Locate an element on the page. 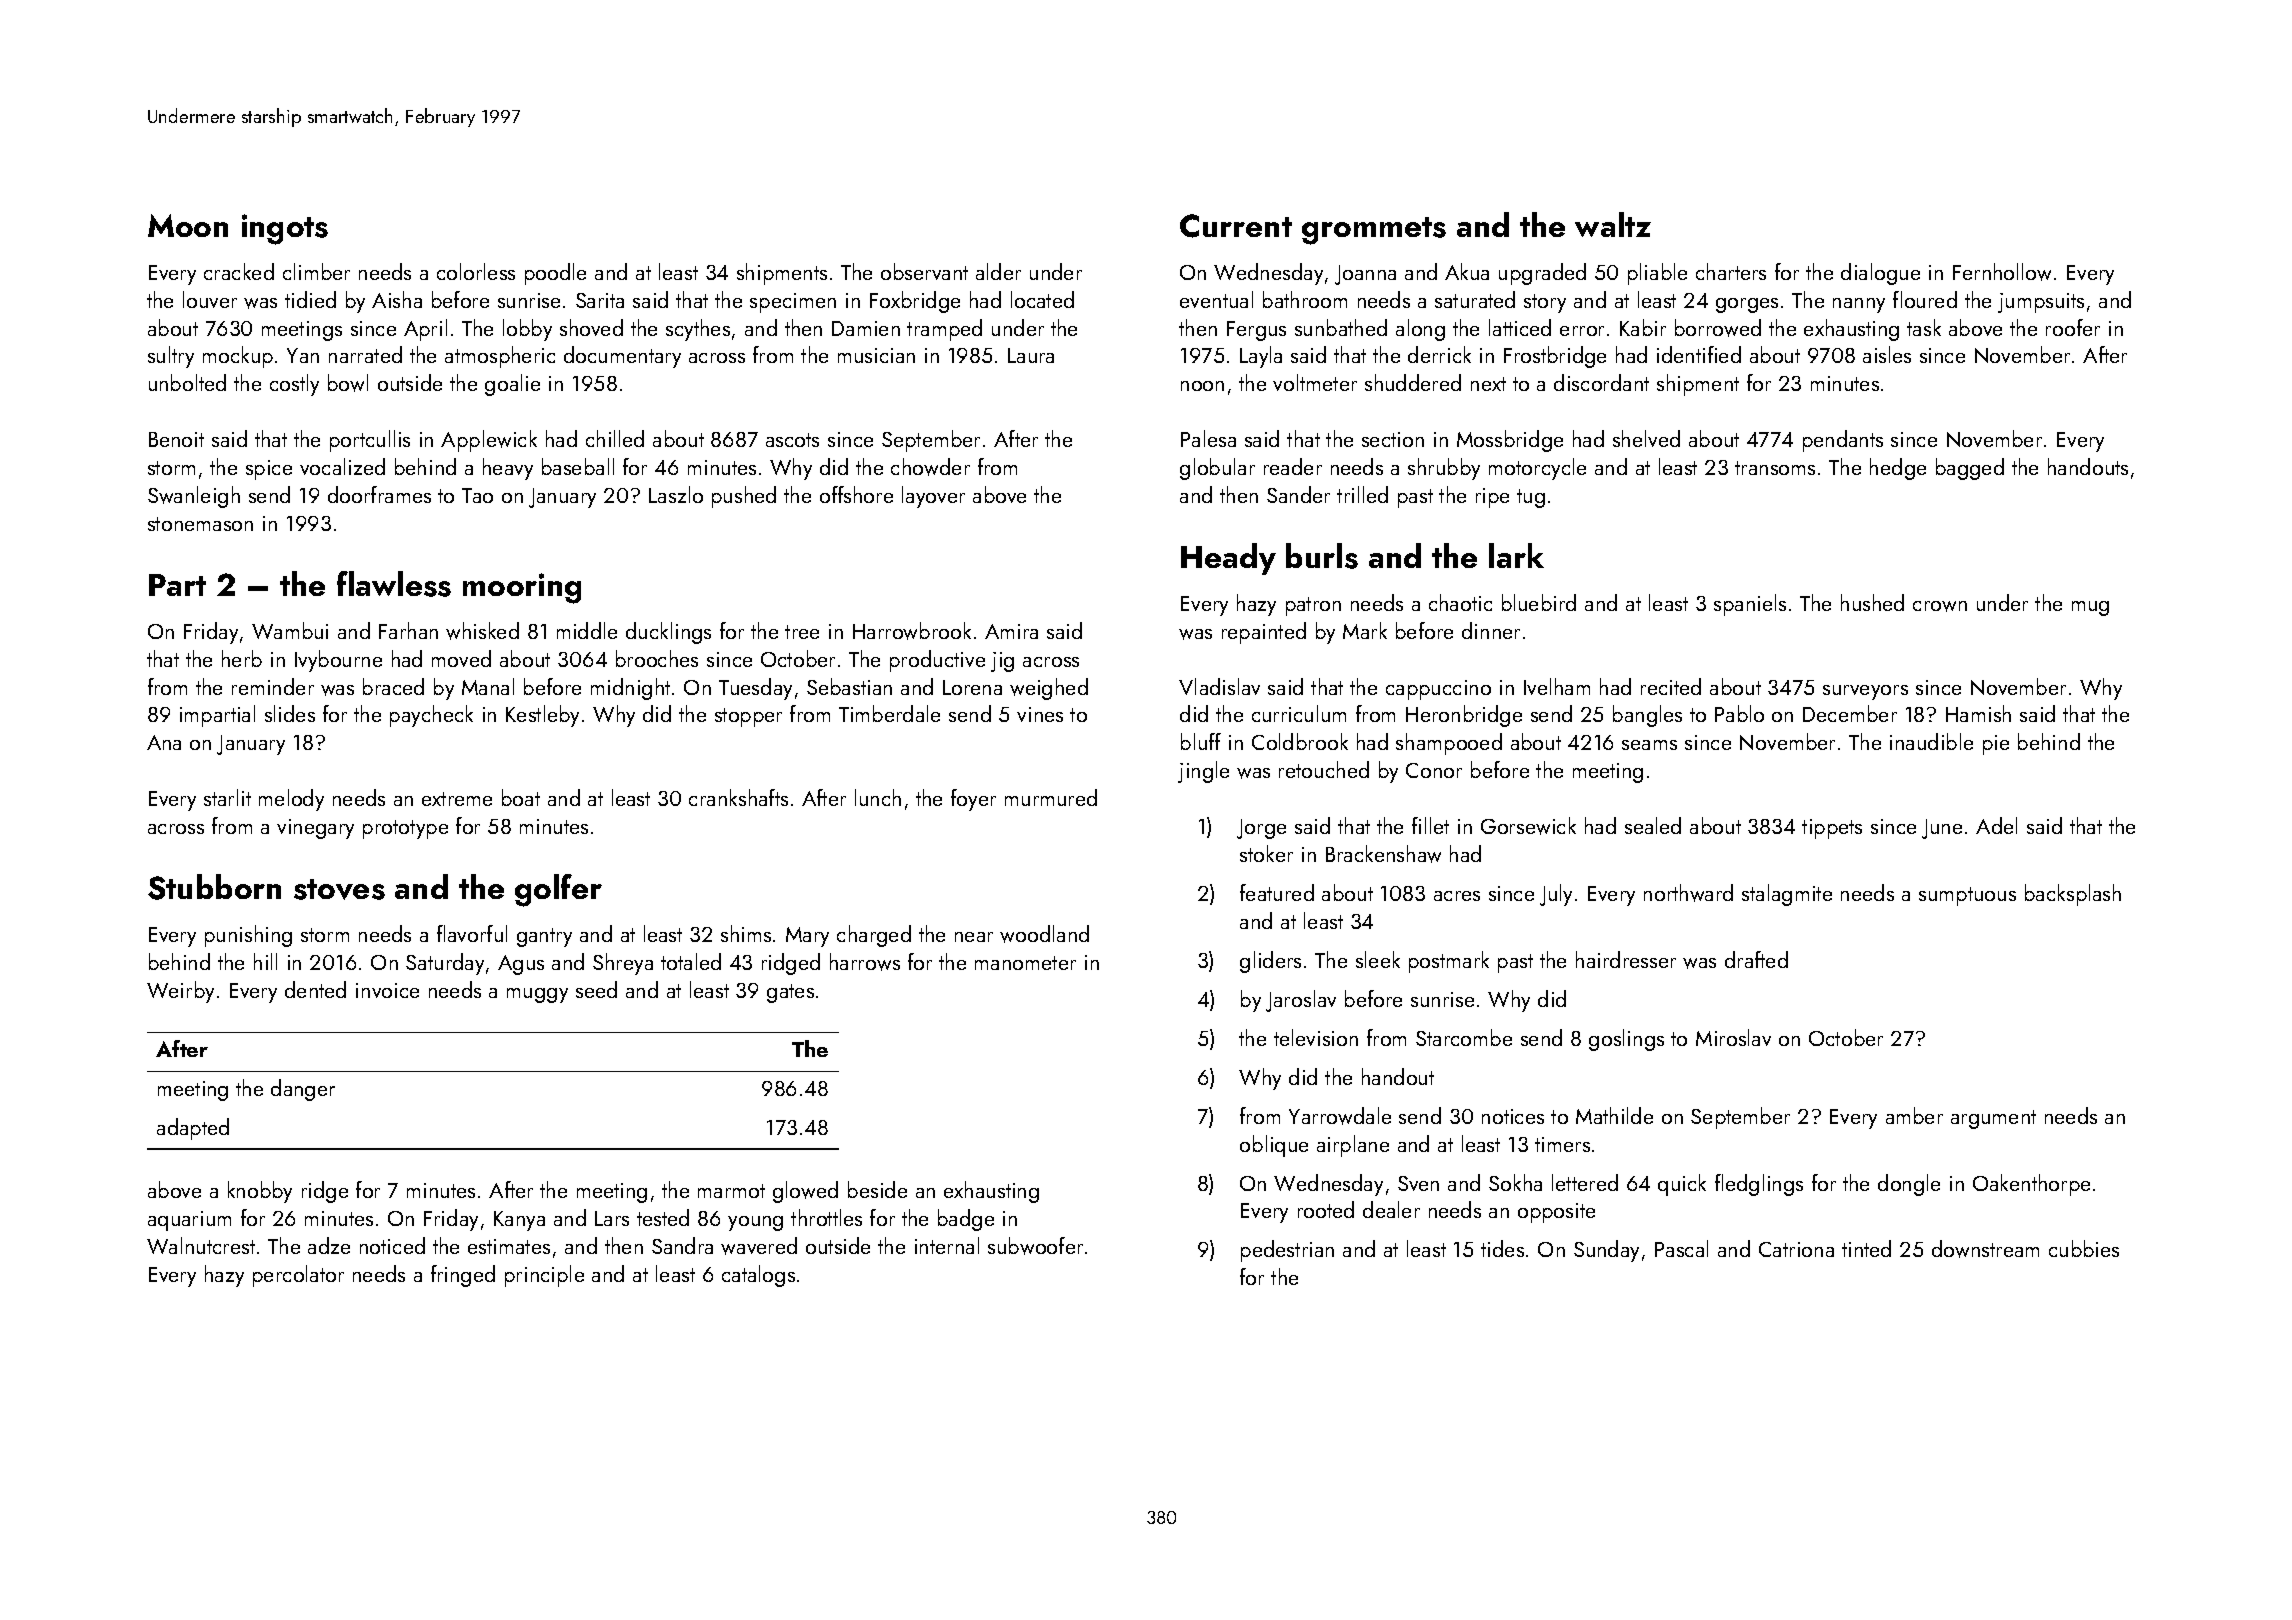 The width and height of the page is (2292, 1620). located is located at coordinates (1042, 299).
